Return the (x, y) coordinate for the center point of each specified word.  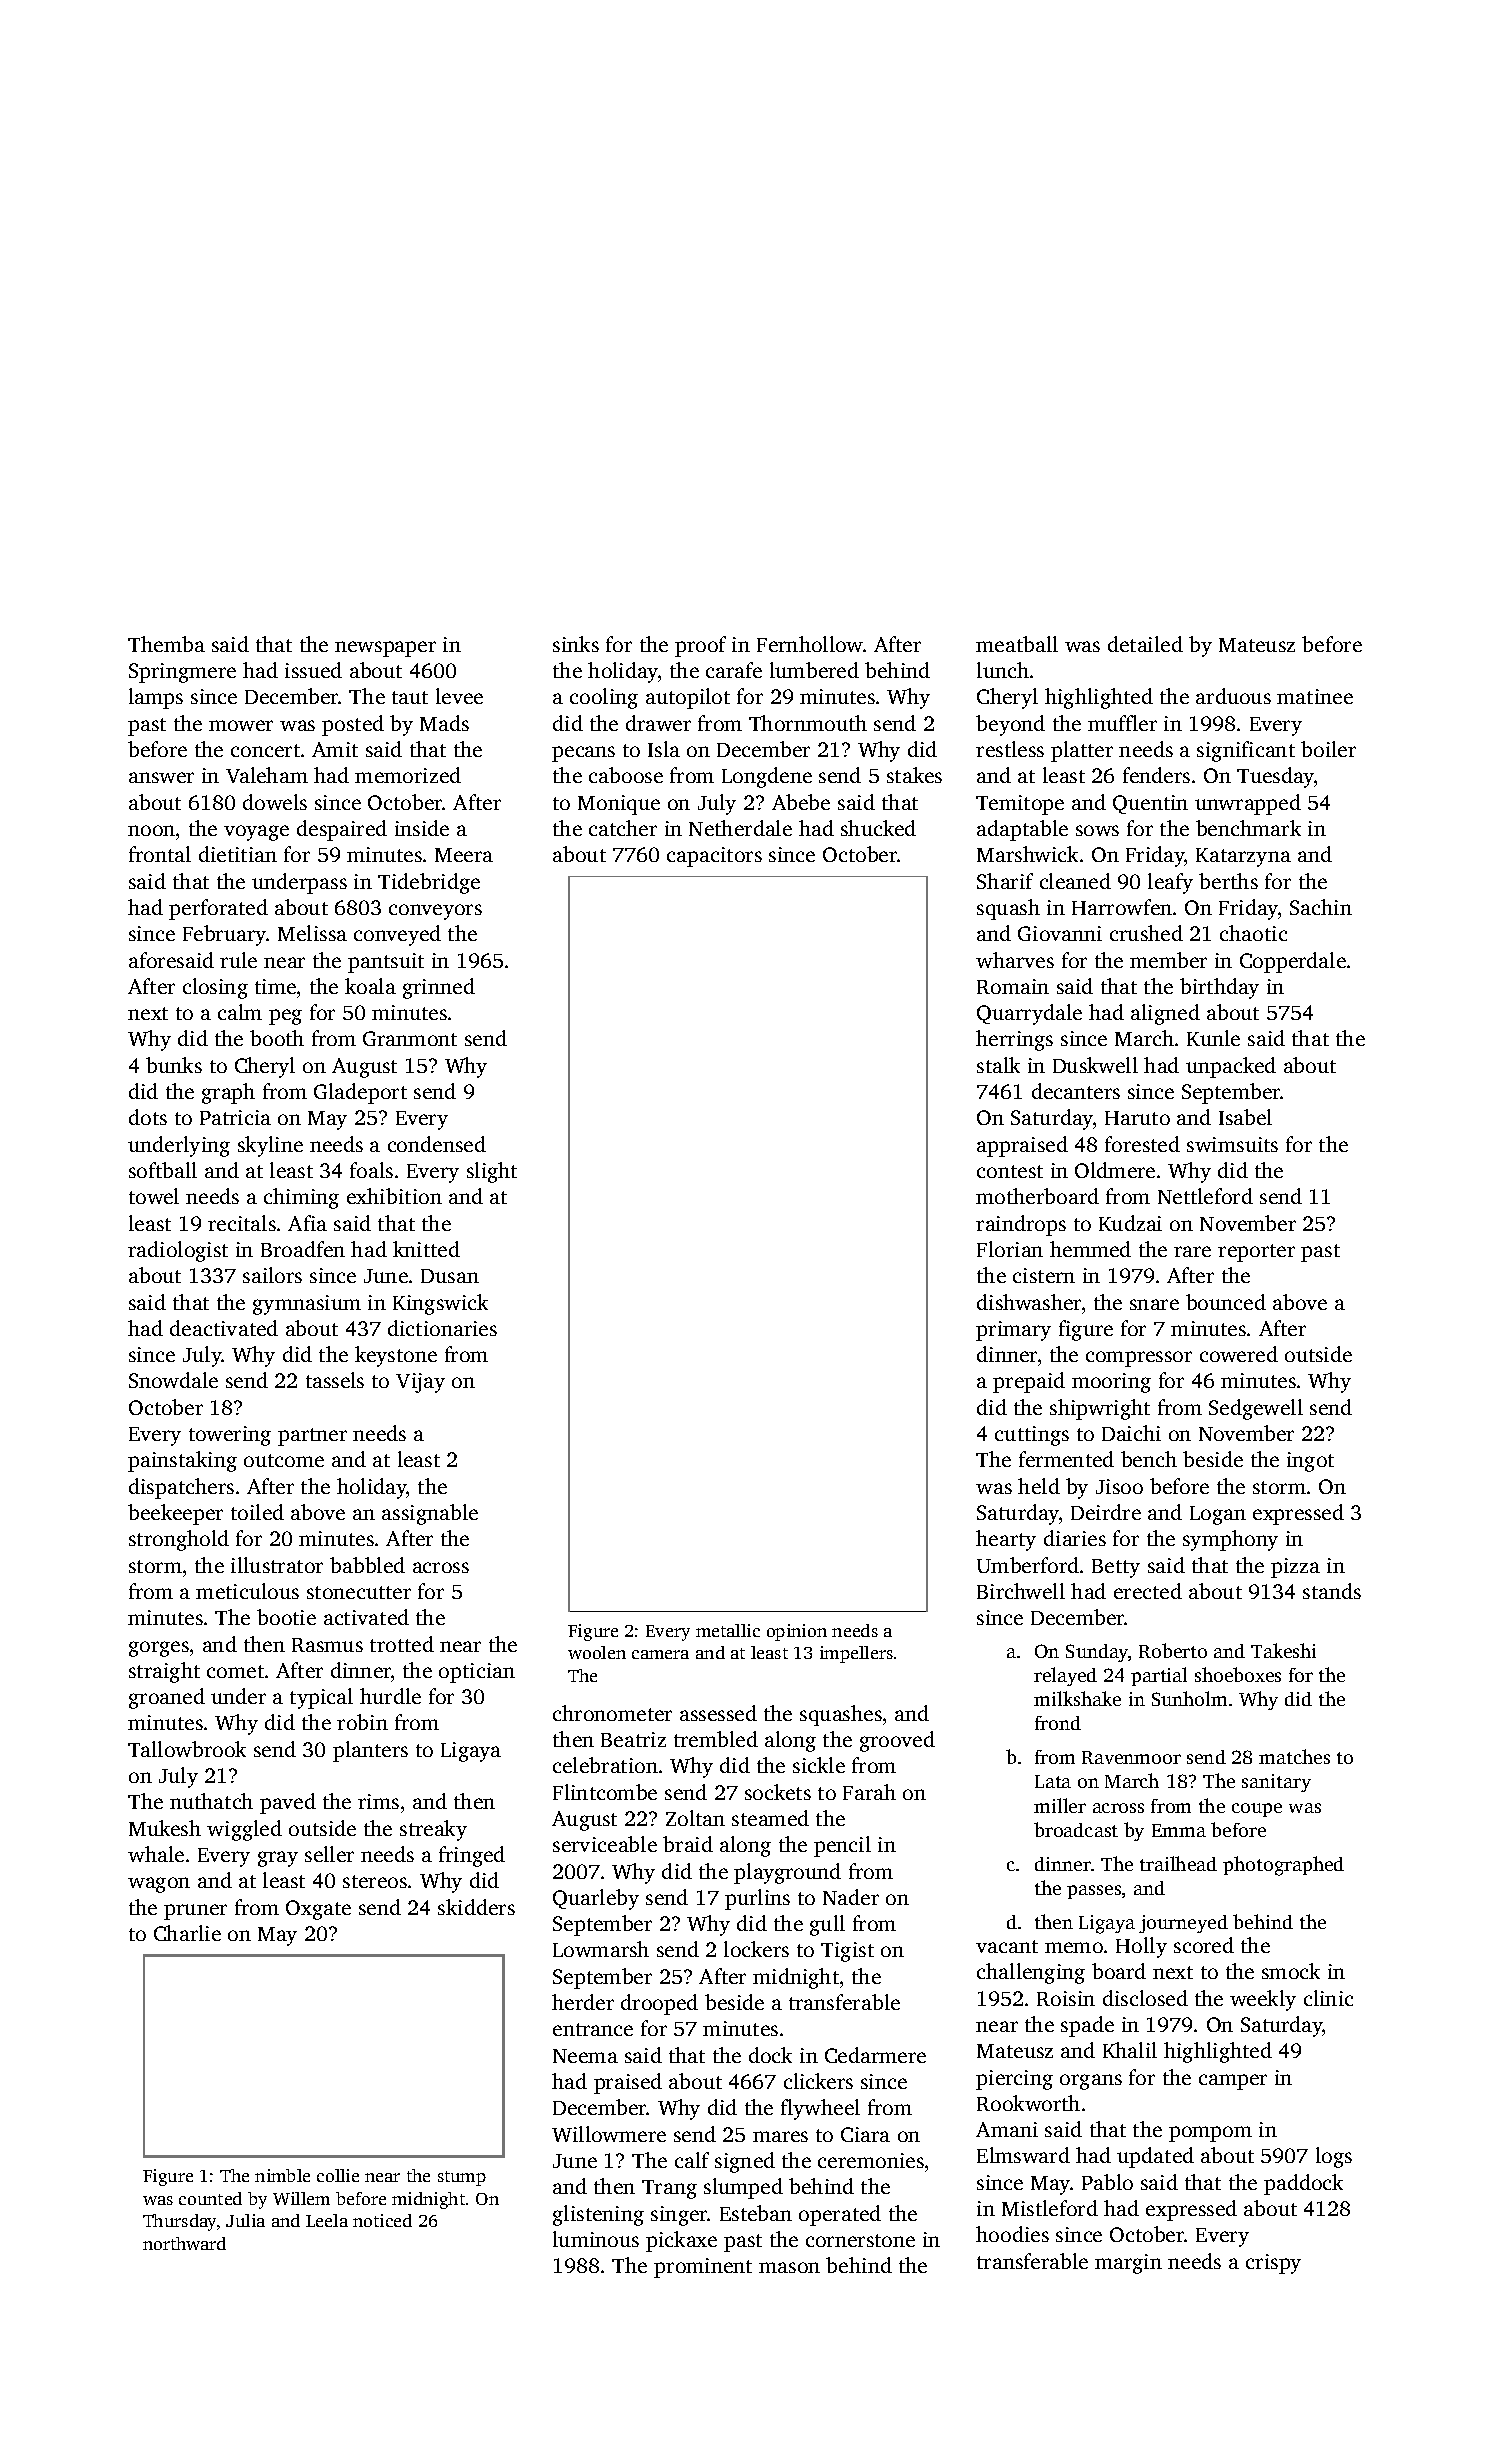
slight (492, 1172)
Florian (1010, 1249)
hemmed (1090, 1249)
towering (230, 1436)
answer (161, 777)
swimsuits (1232, 1144)
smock (1291, 1971)
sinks (576, 644)
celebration (605, 1765)
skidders (476, 1907)
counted (210, 2198)
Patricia (235, 1117)
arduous (1233, 696)
